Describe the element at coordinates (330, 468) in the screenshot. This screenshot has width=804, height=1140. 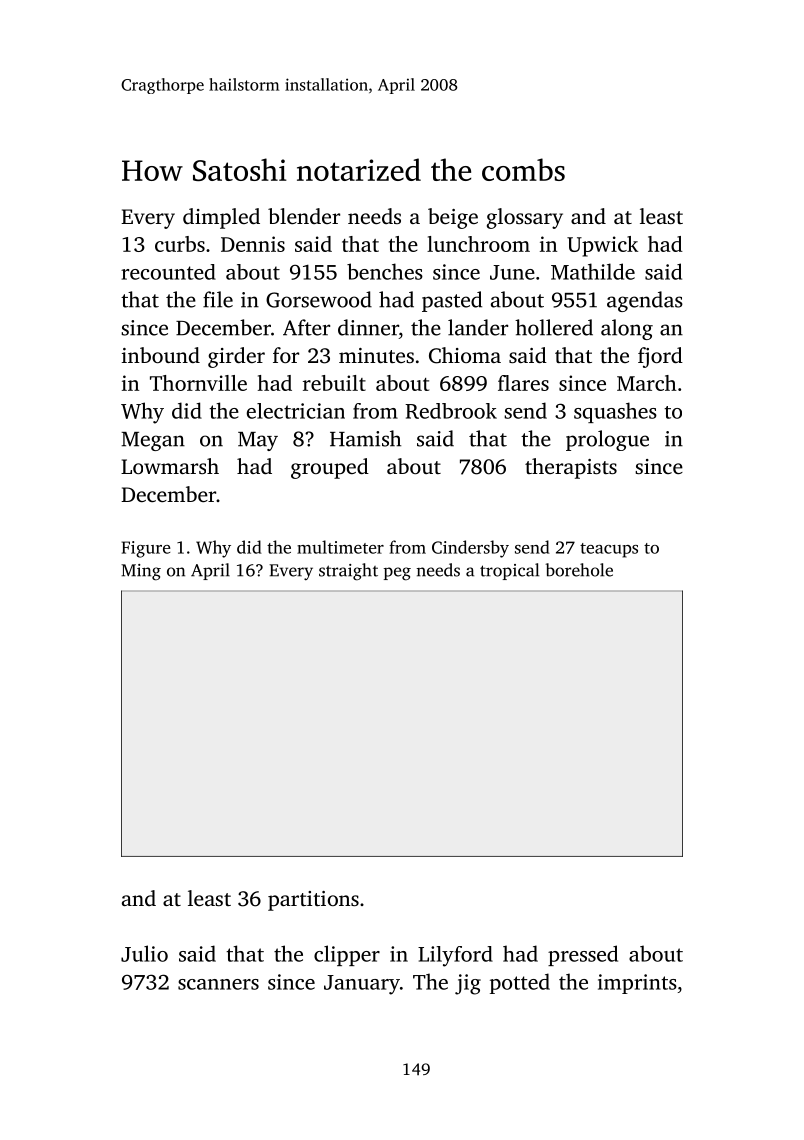
I see `grouped` at that location.
